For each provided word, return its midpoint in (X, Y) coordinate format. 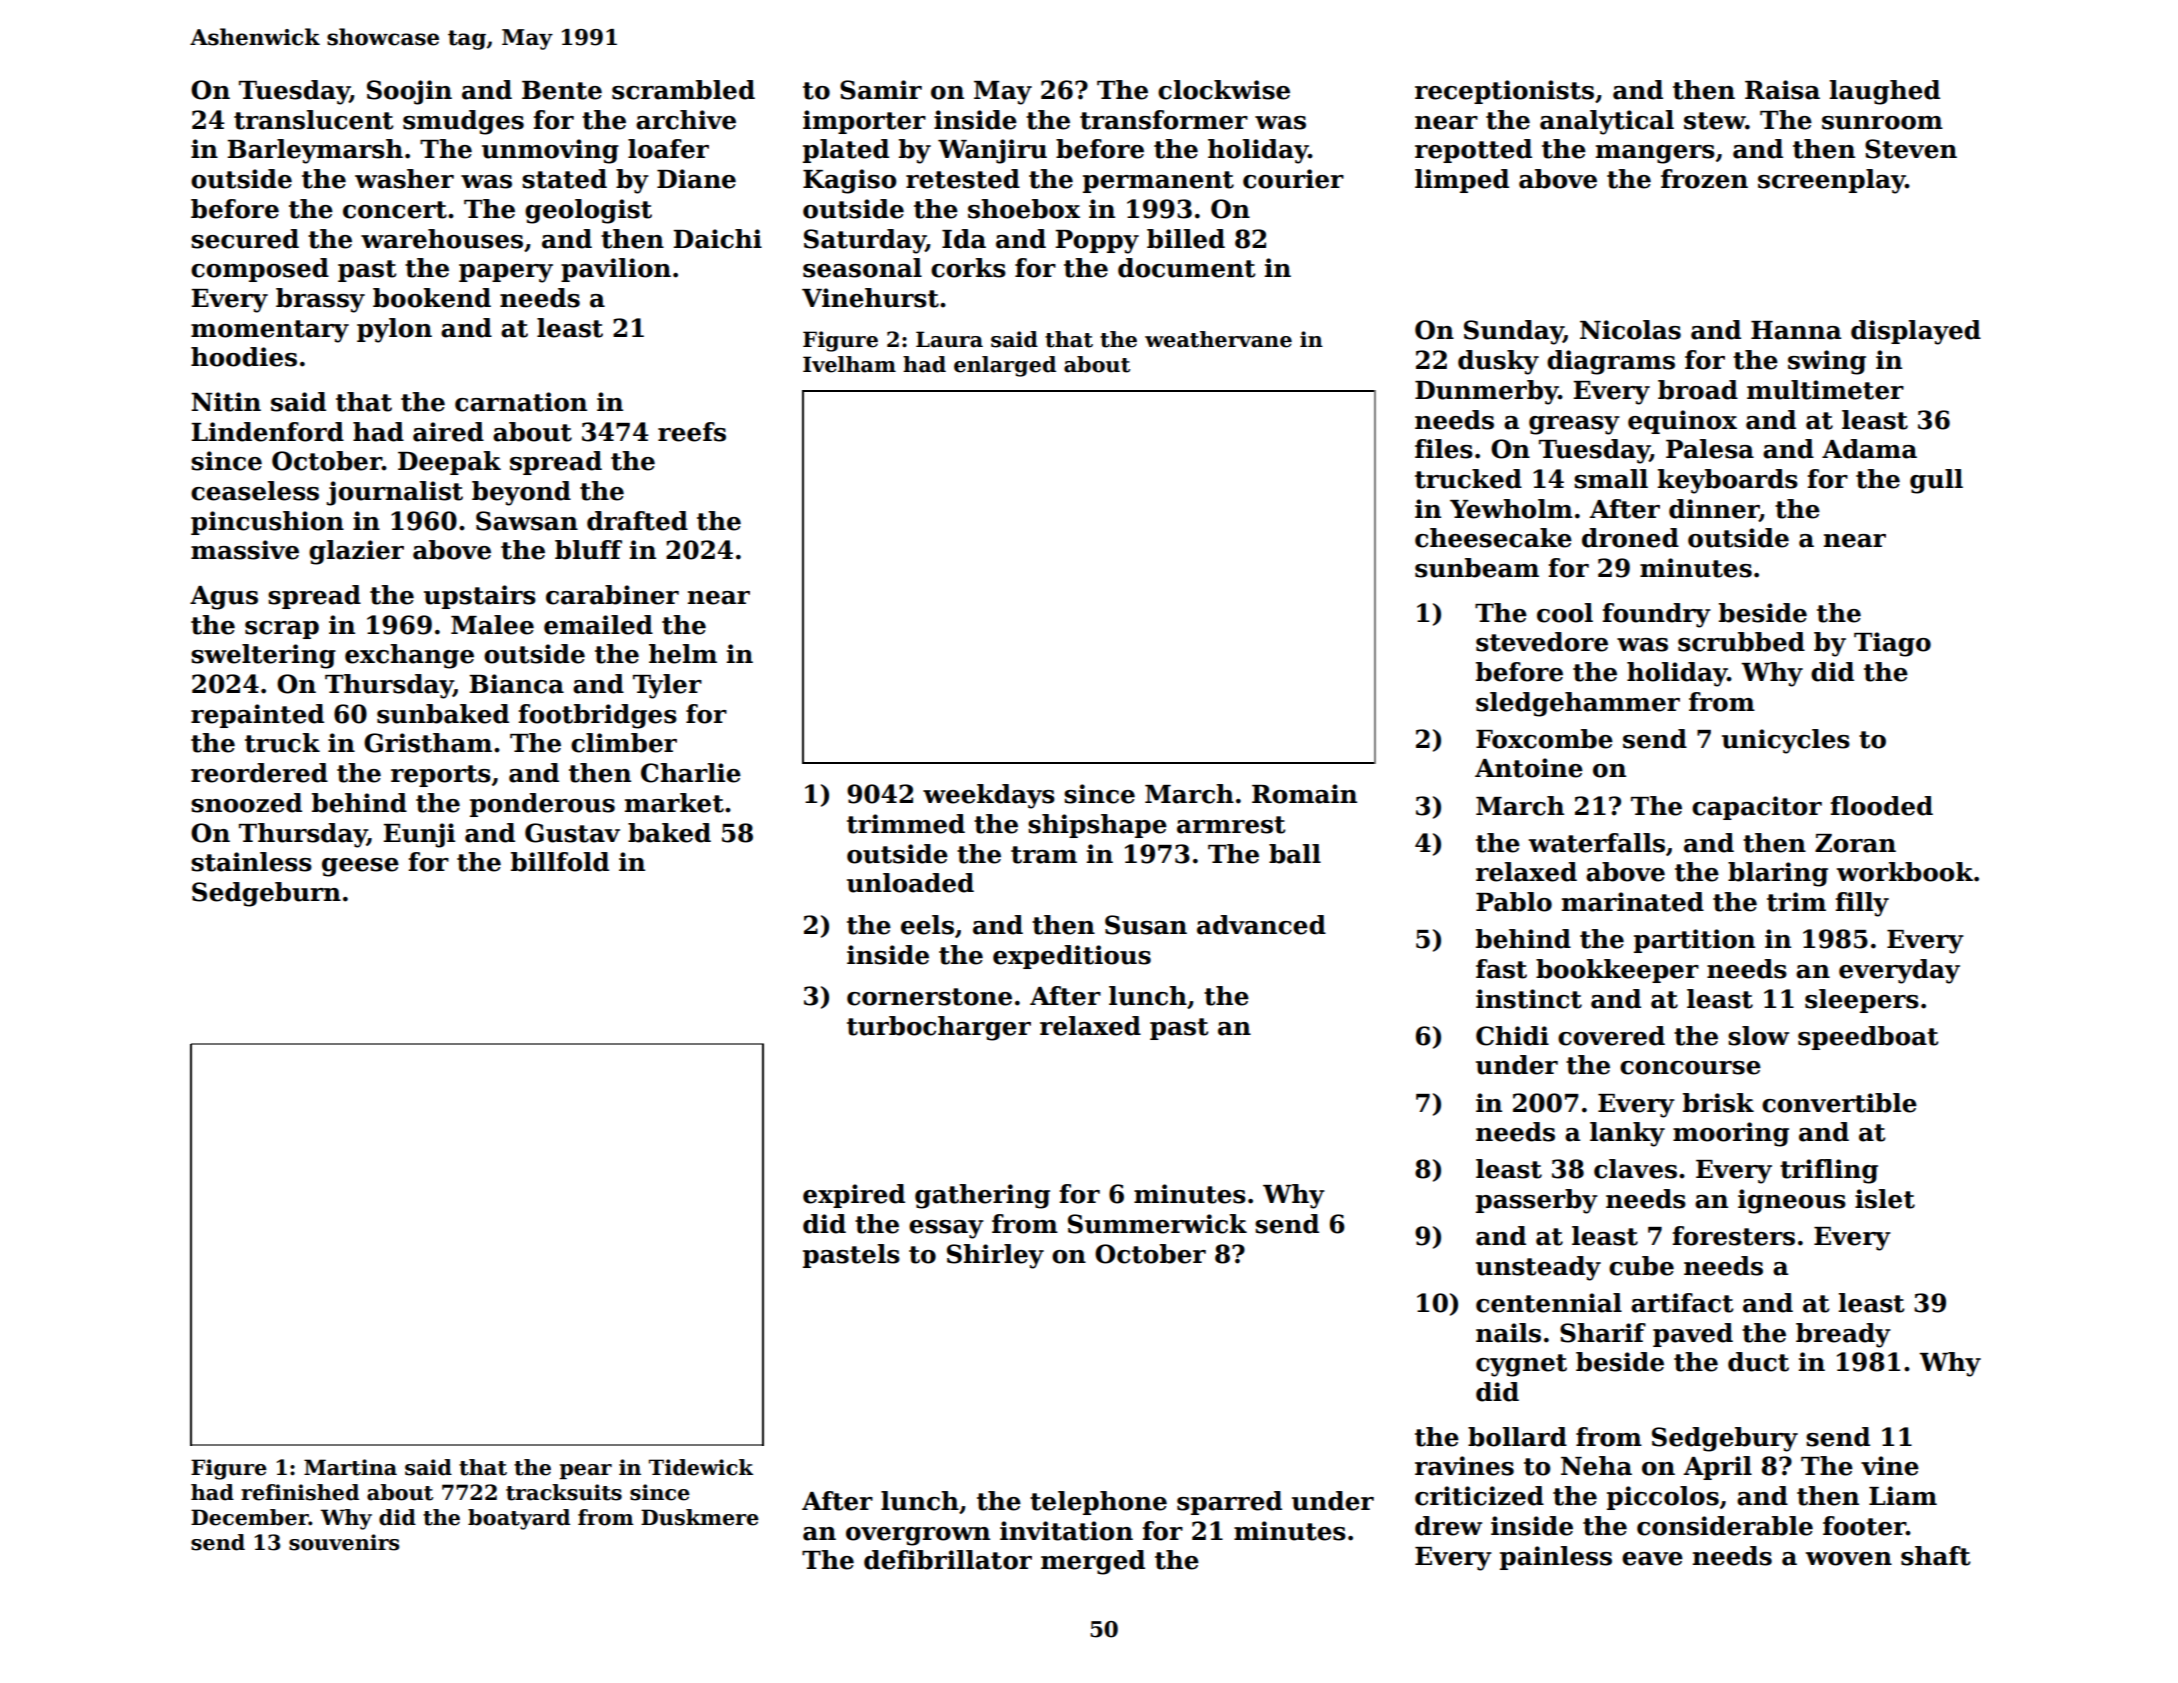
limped (1462, 181)
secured (245, 239)
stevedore (1542, 642)
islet (1885, 1199)
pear (585, 1472)
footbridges (598, 716)
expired (854, 1196)
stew (1715, 121)
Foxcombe (1544, 739)
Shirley (995, 1256)
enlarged (1005, 366)
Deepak (449, 463)
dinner (1714, 509)
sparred (1229, 1503)
